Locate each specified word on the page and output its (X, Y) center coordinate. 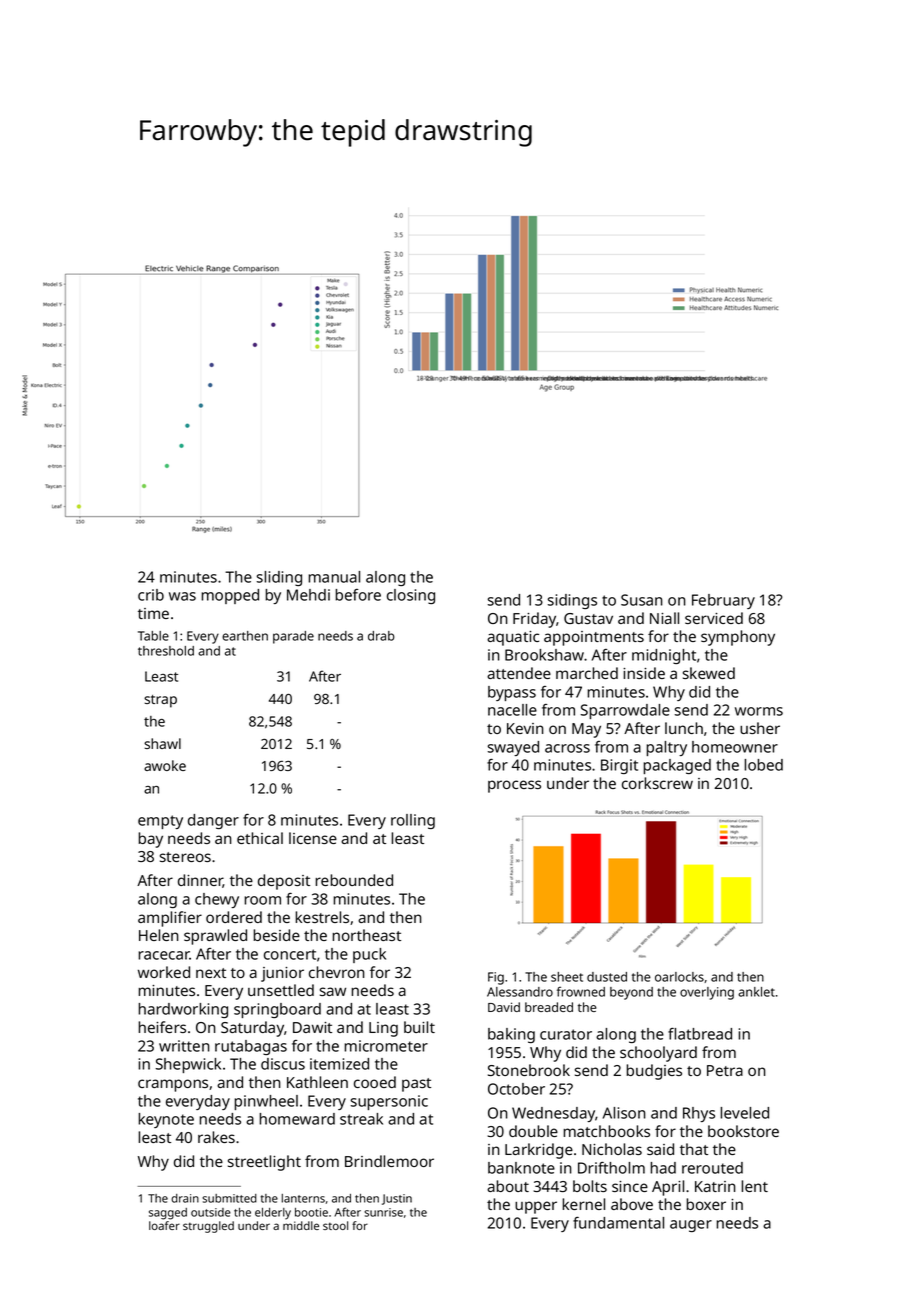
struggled (208, 1227)
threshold (166, 651)
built (419, 1027)
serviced (714, 618)
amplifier (170, 919)
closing (411, 596)
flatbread (700, 1034)
